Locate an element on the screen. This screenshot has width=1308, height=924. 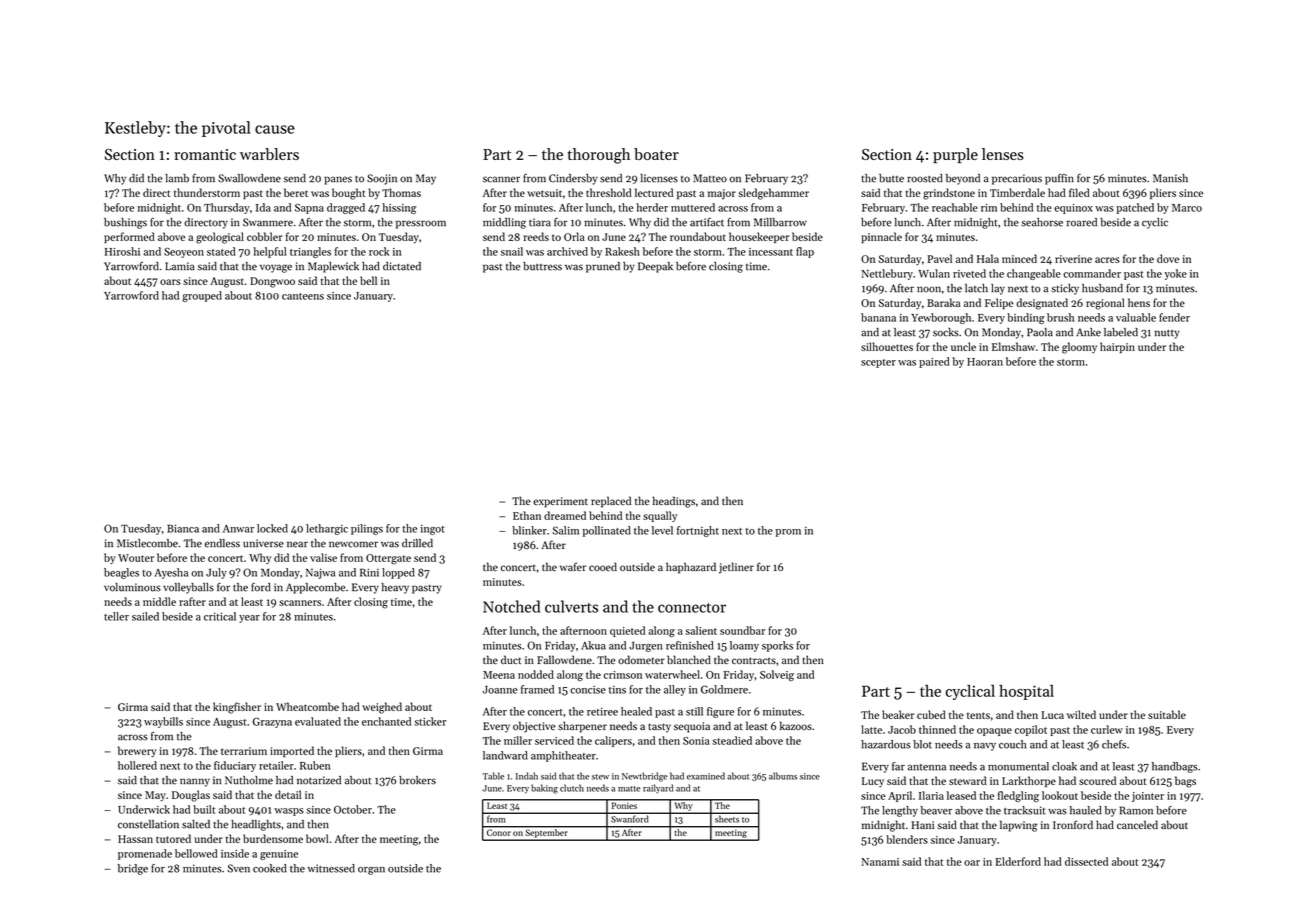
cooked is located at coordinates (270, 868).
